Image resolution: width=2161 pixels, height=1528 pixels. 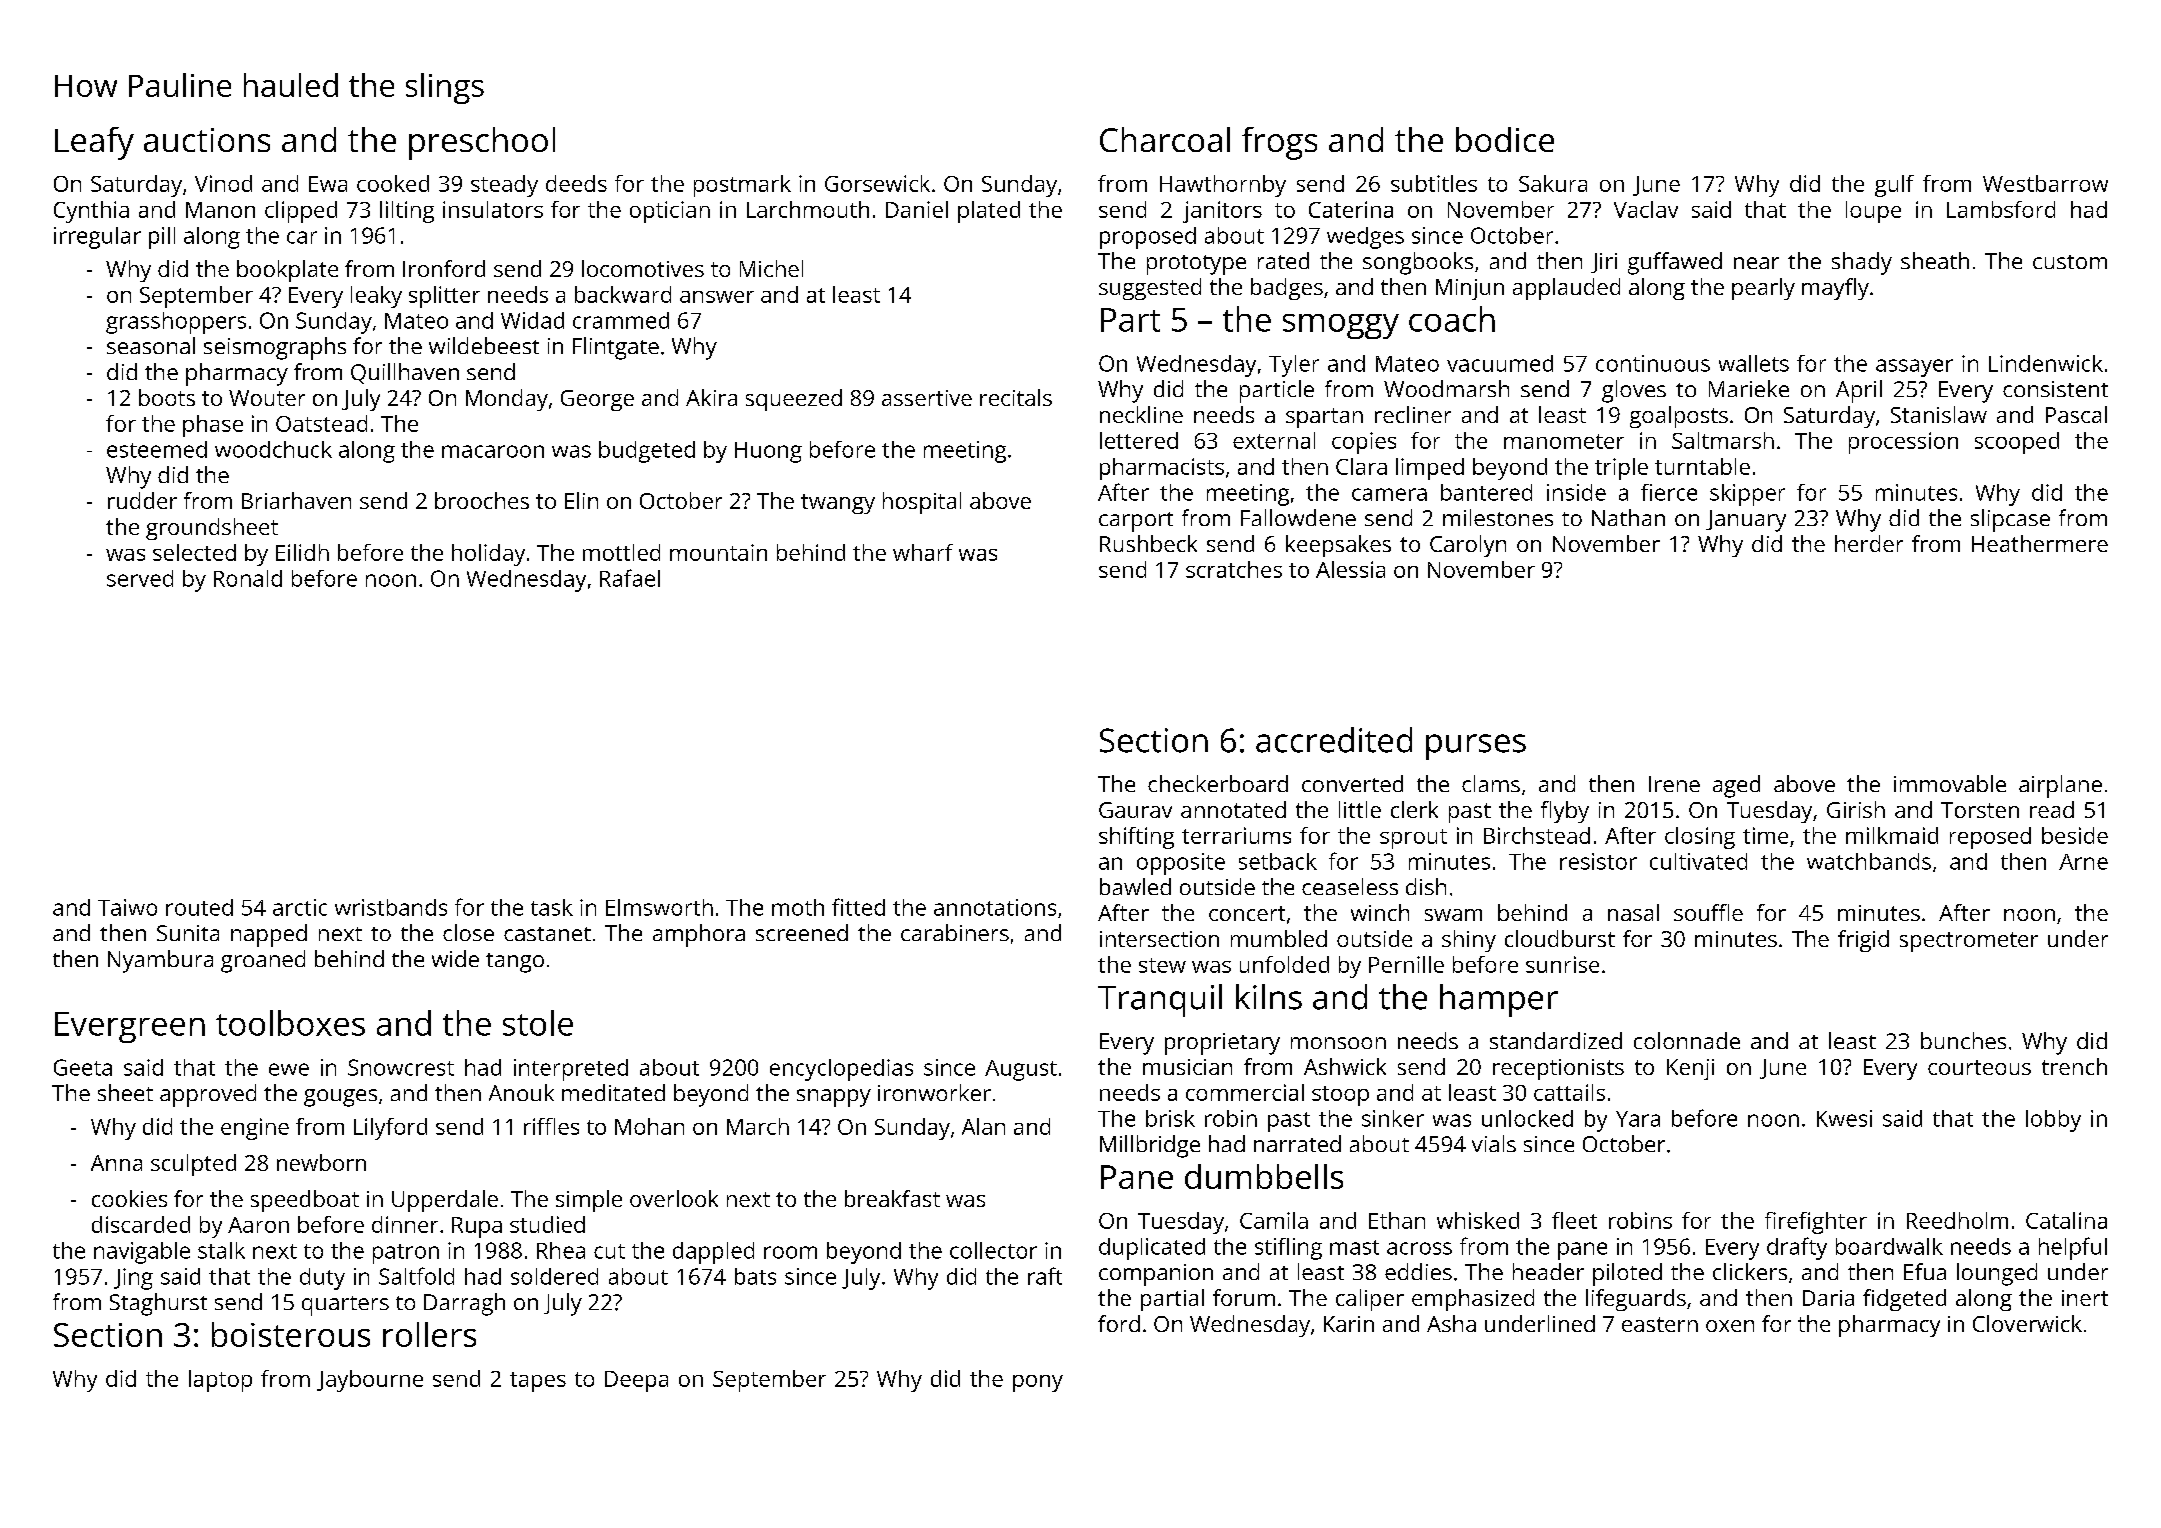 What do you see at coordinates (674, 1198) in the screenshot?
I see `overlook` at bounding box center [674, 1198].
